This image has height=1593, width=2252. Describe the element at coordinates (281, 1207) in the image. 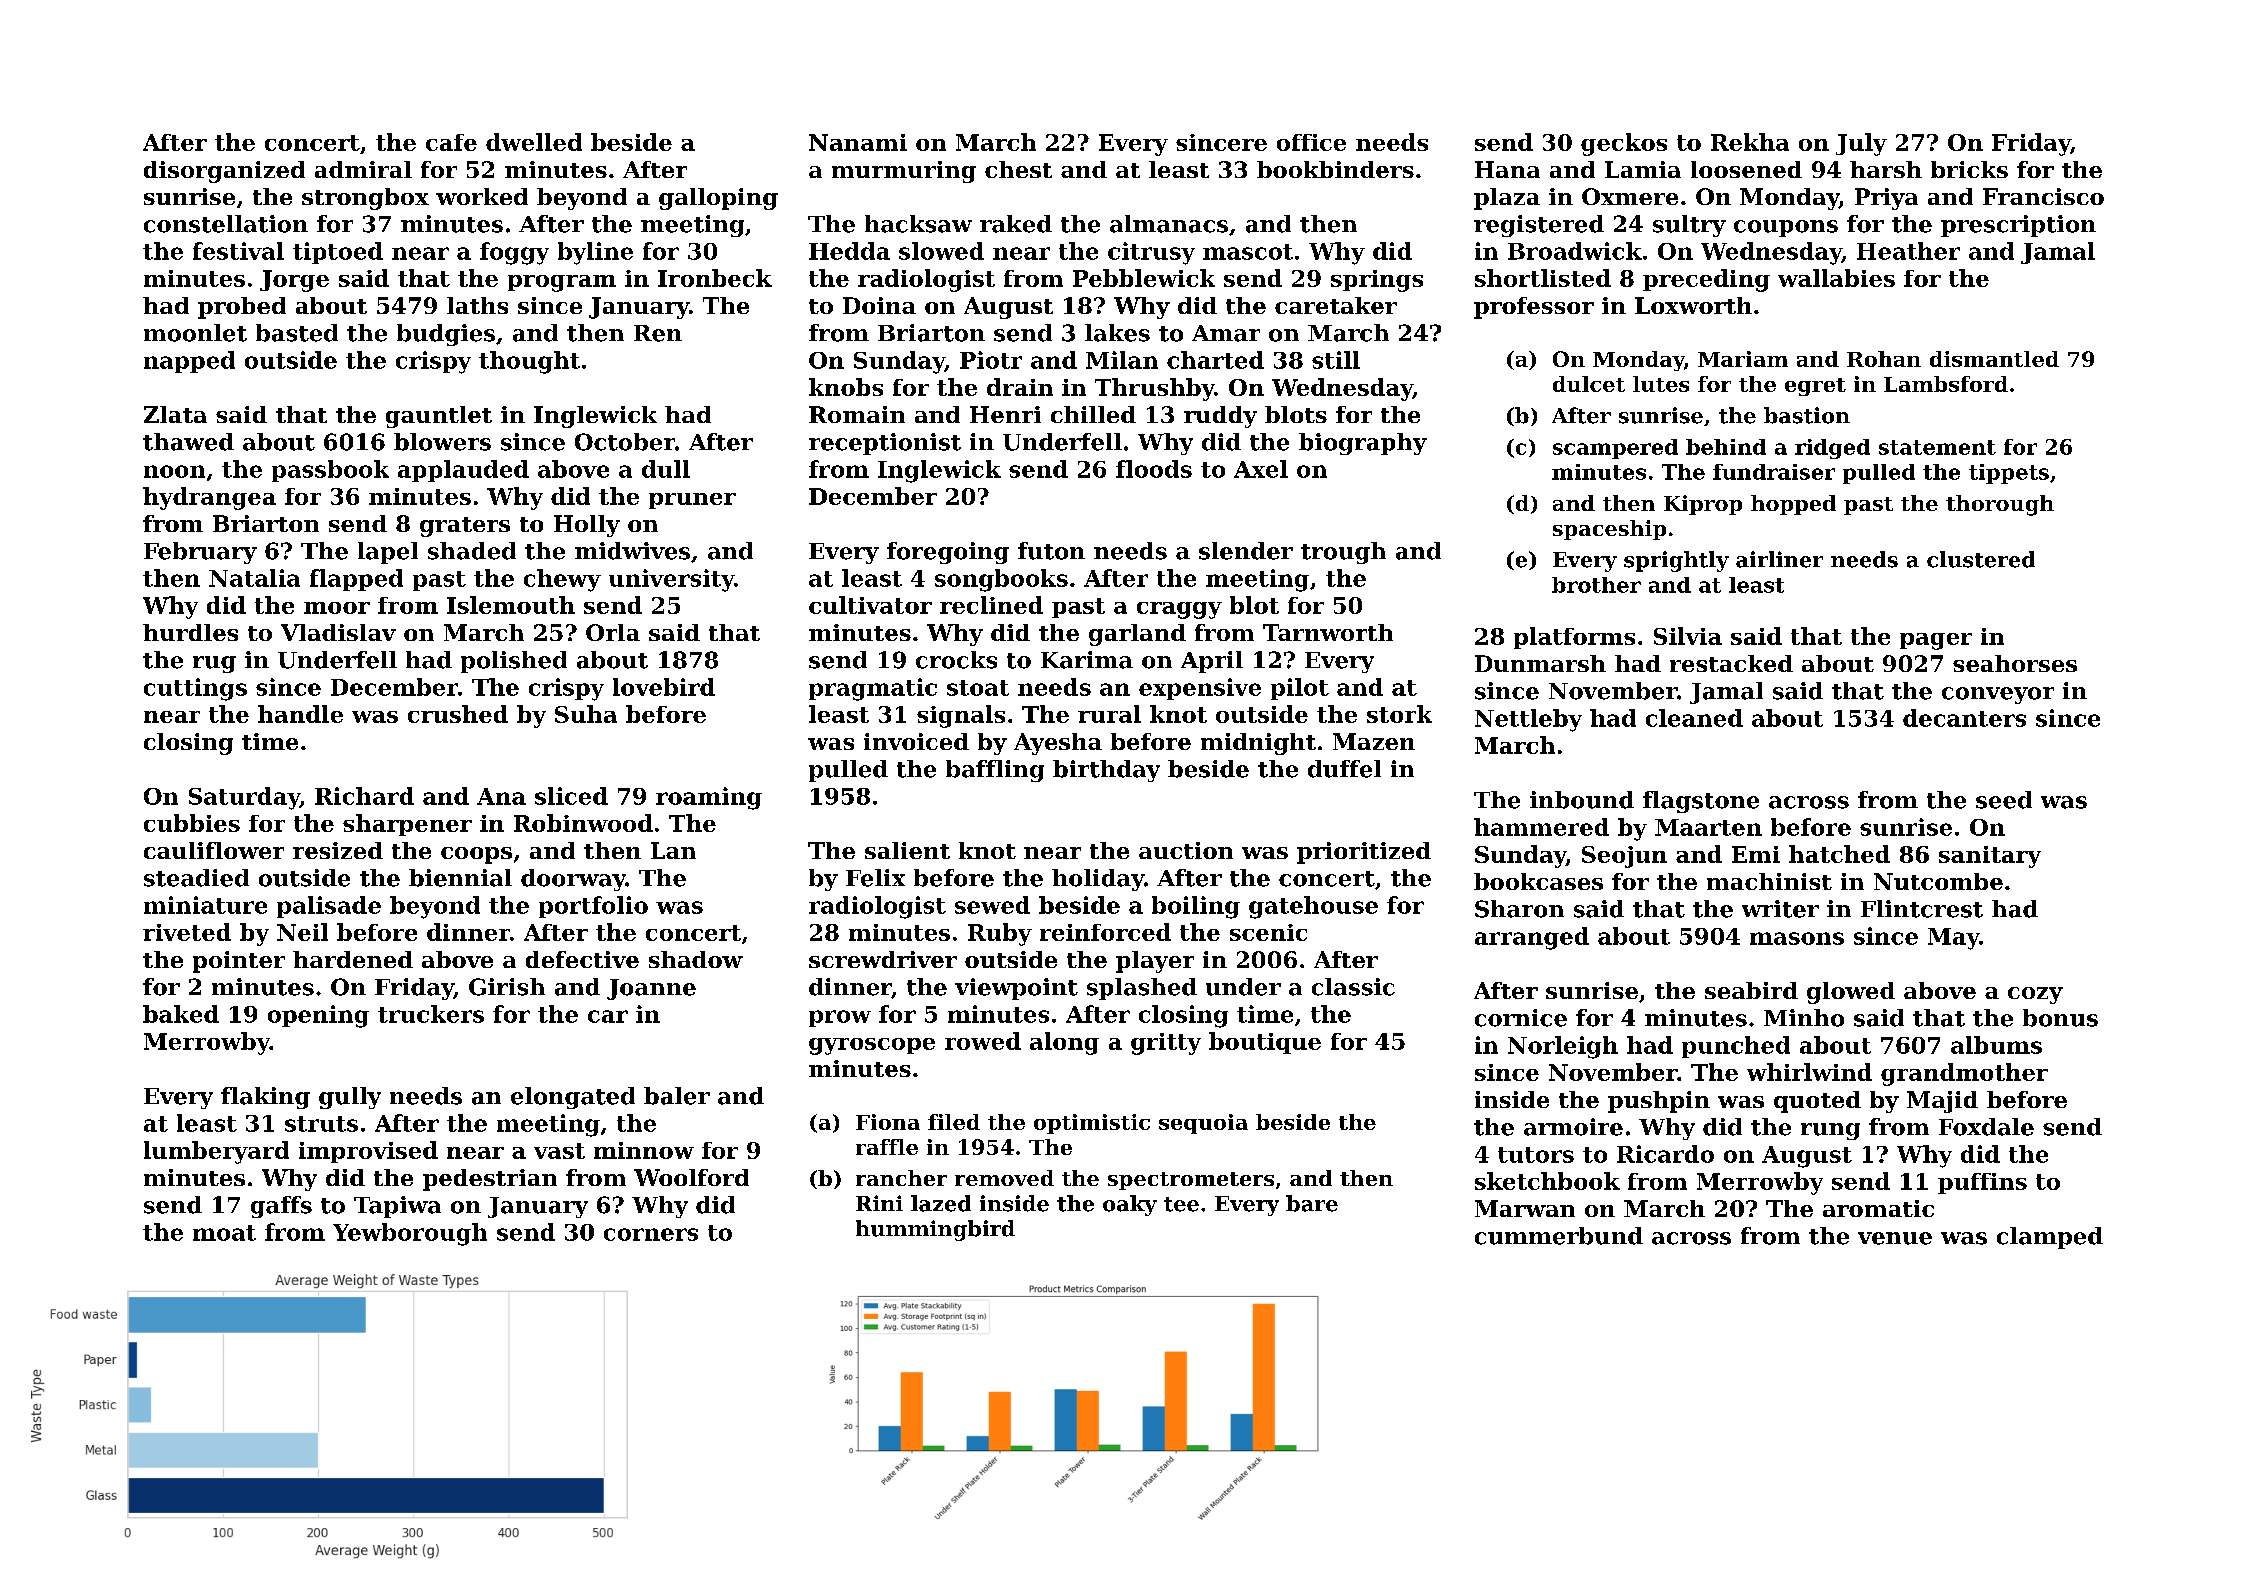

I see `gaffs` at that location.
